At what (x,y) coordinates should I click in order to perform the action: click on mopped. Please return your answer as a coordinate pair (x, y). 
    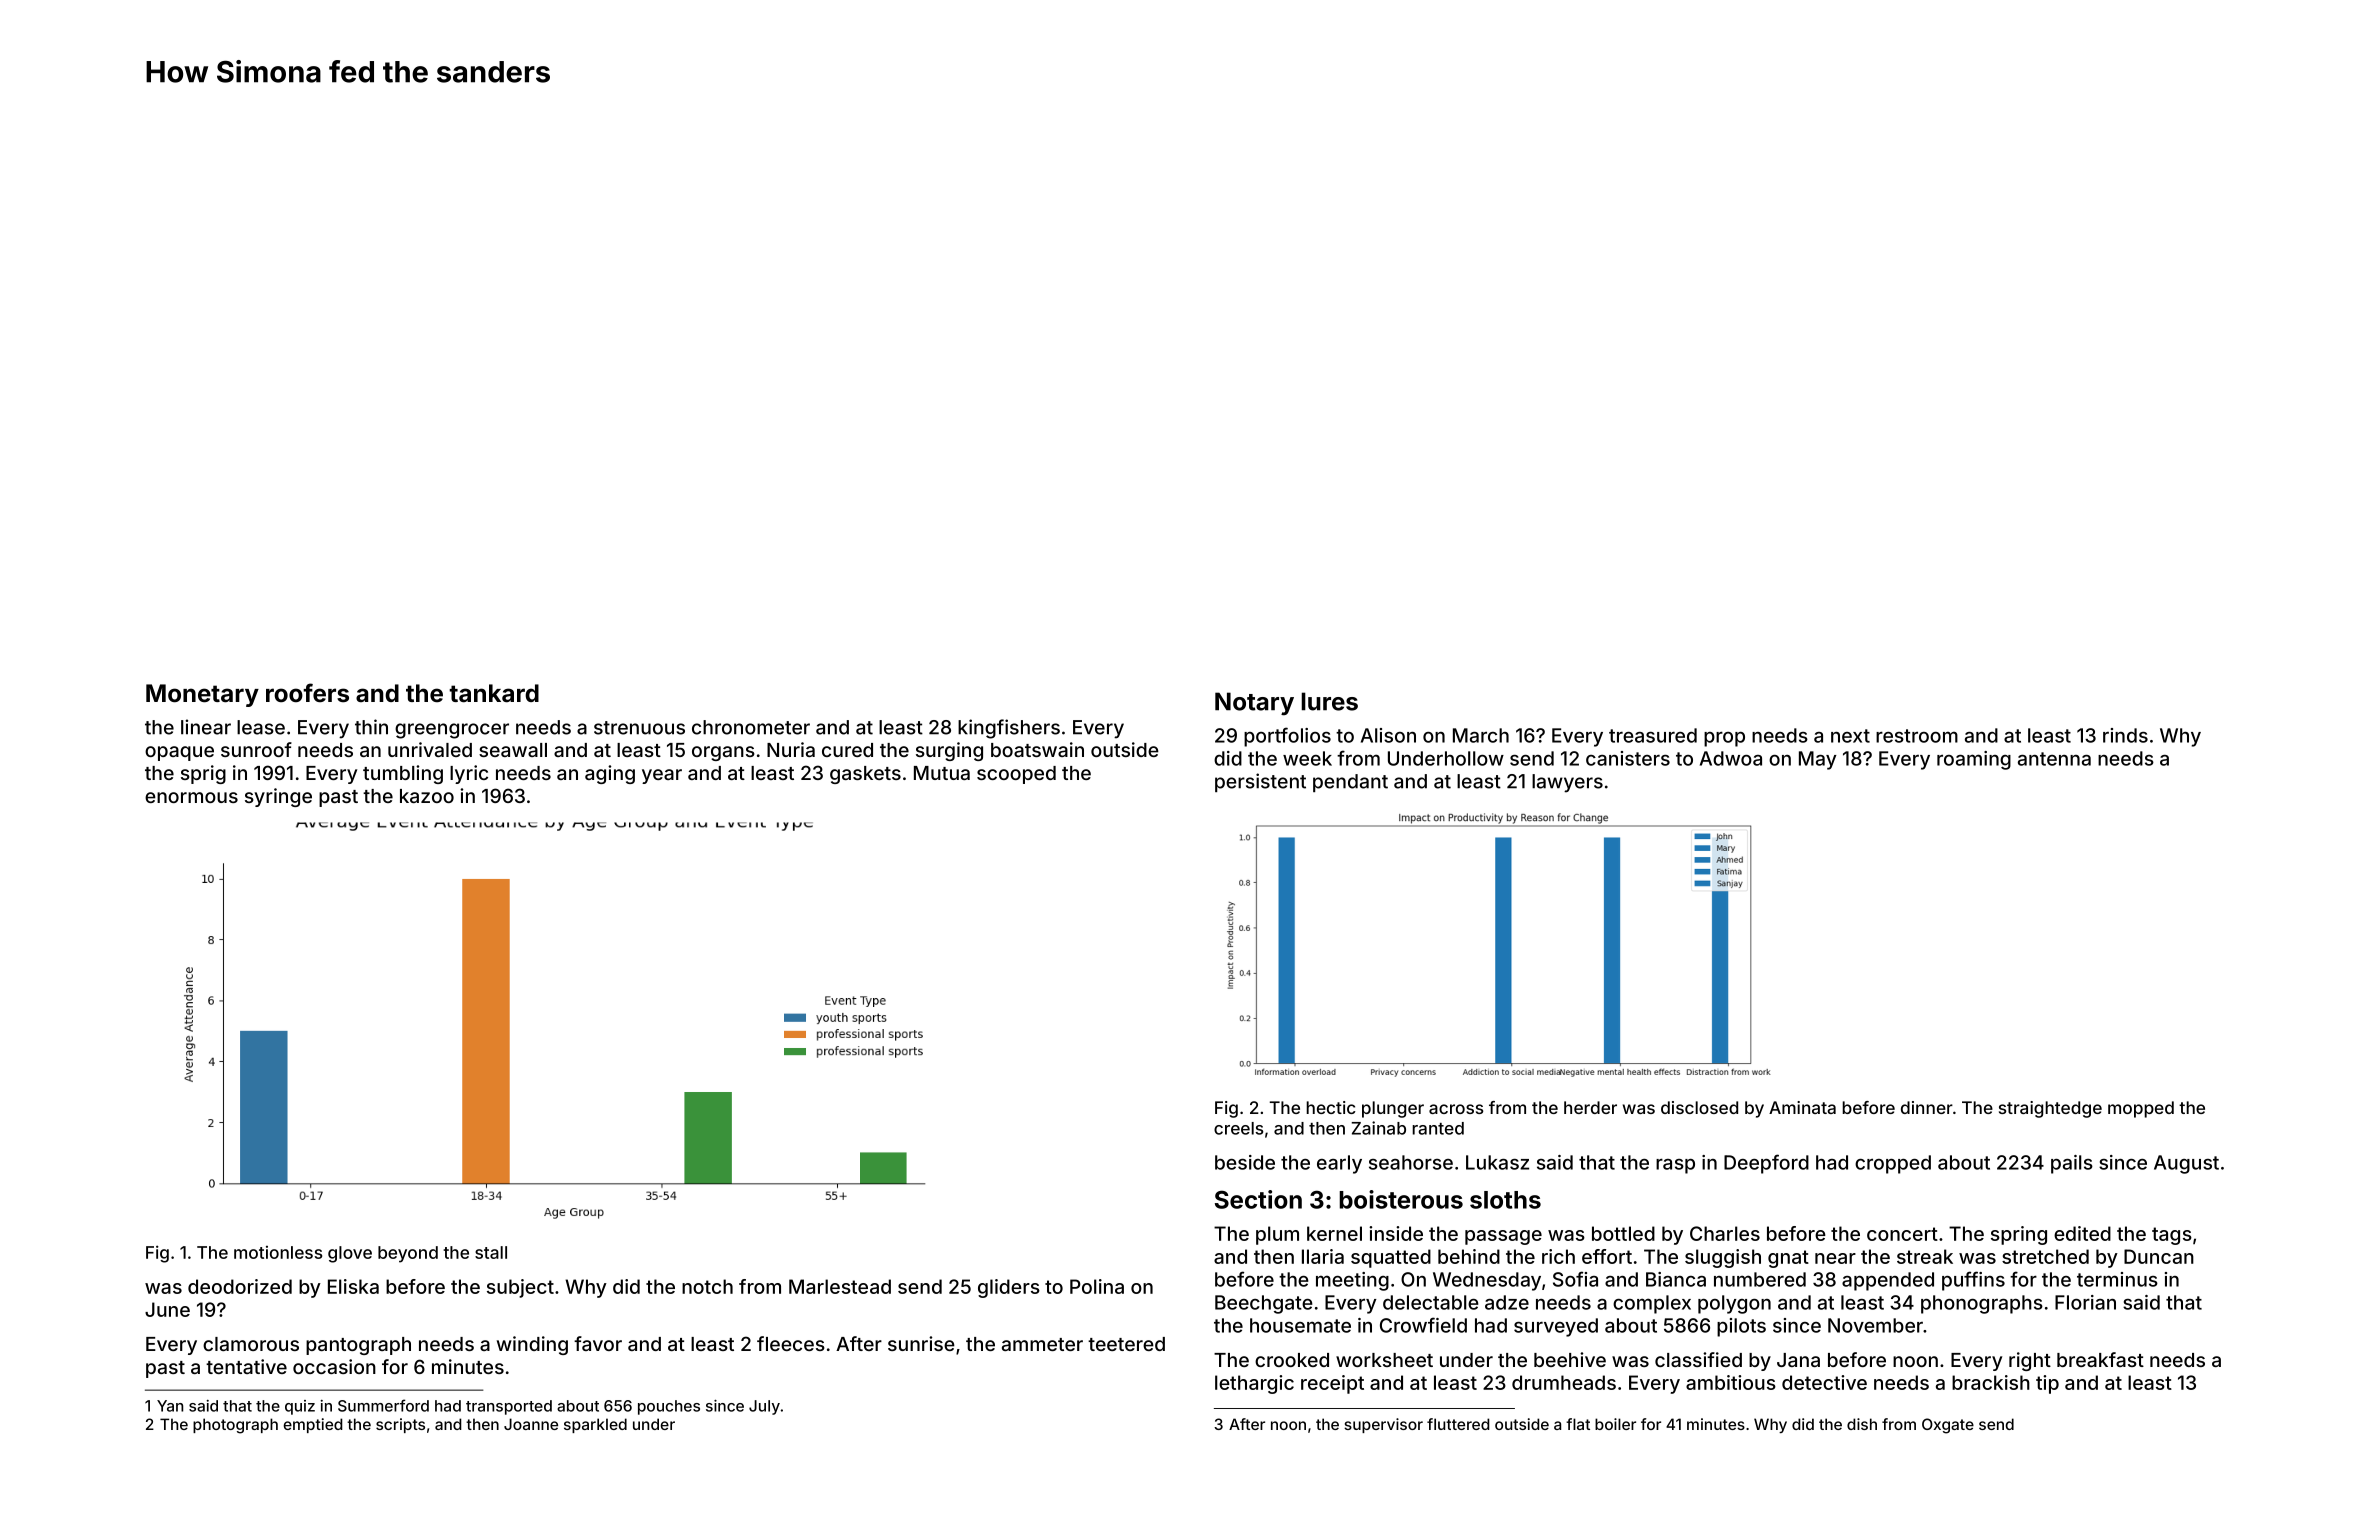
    Looking at the image, I should click on (2141, 1109).
